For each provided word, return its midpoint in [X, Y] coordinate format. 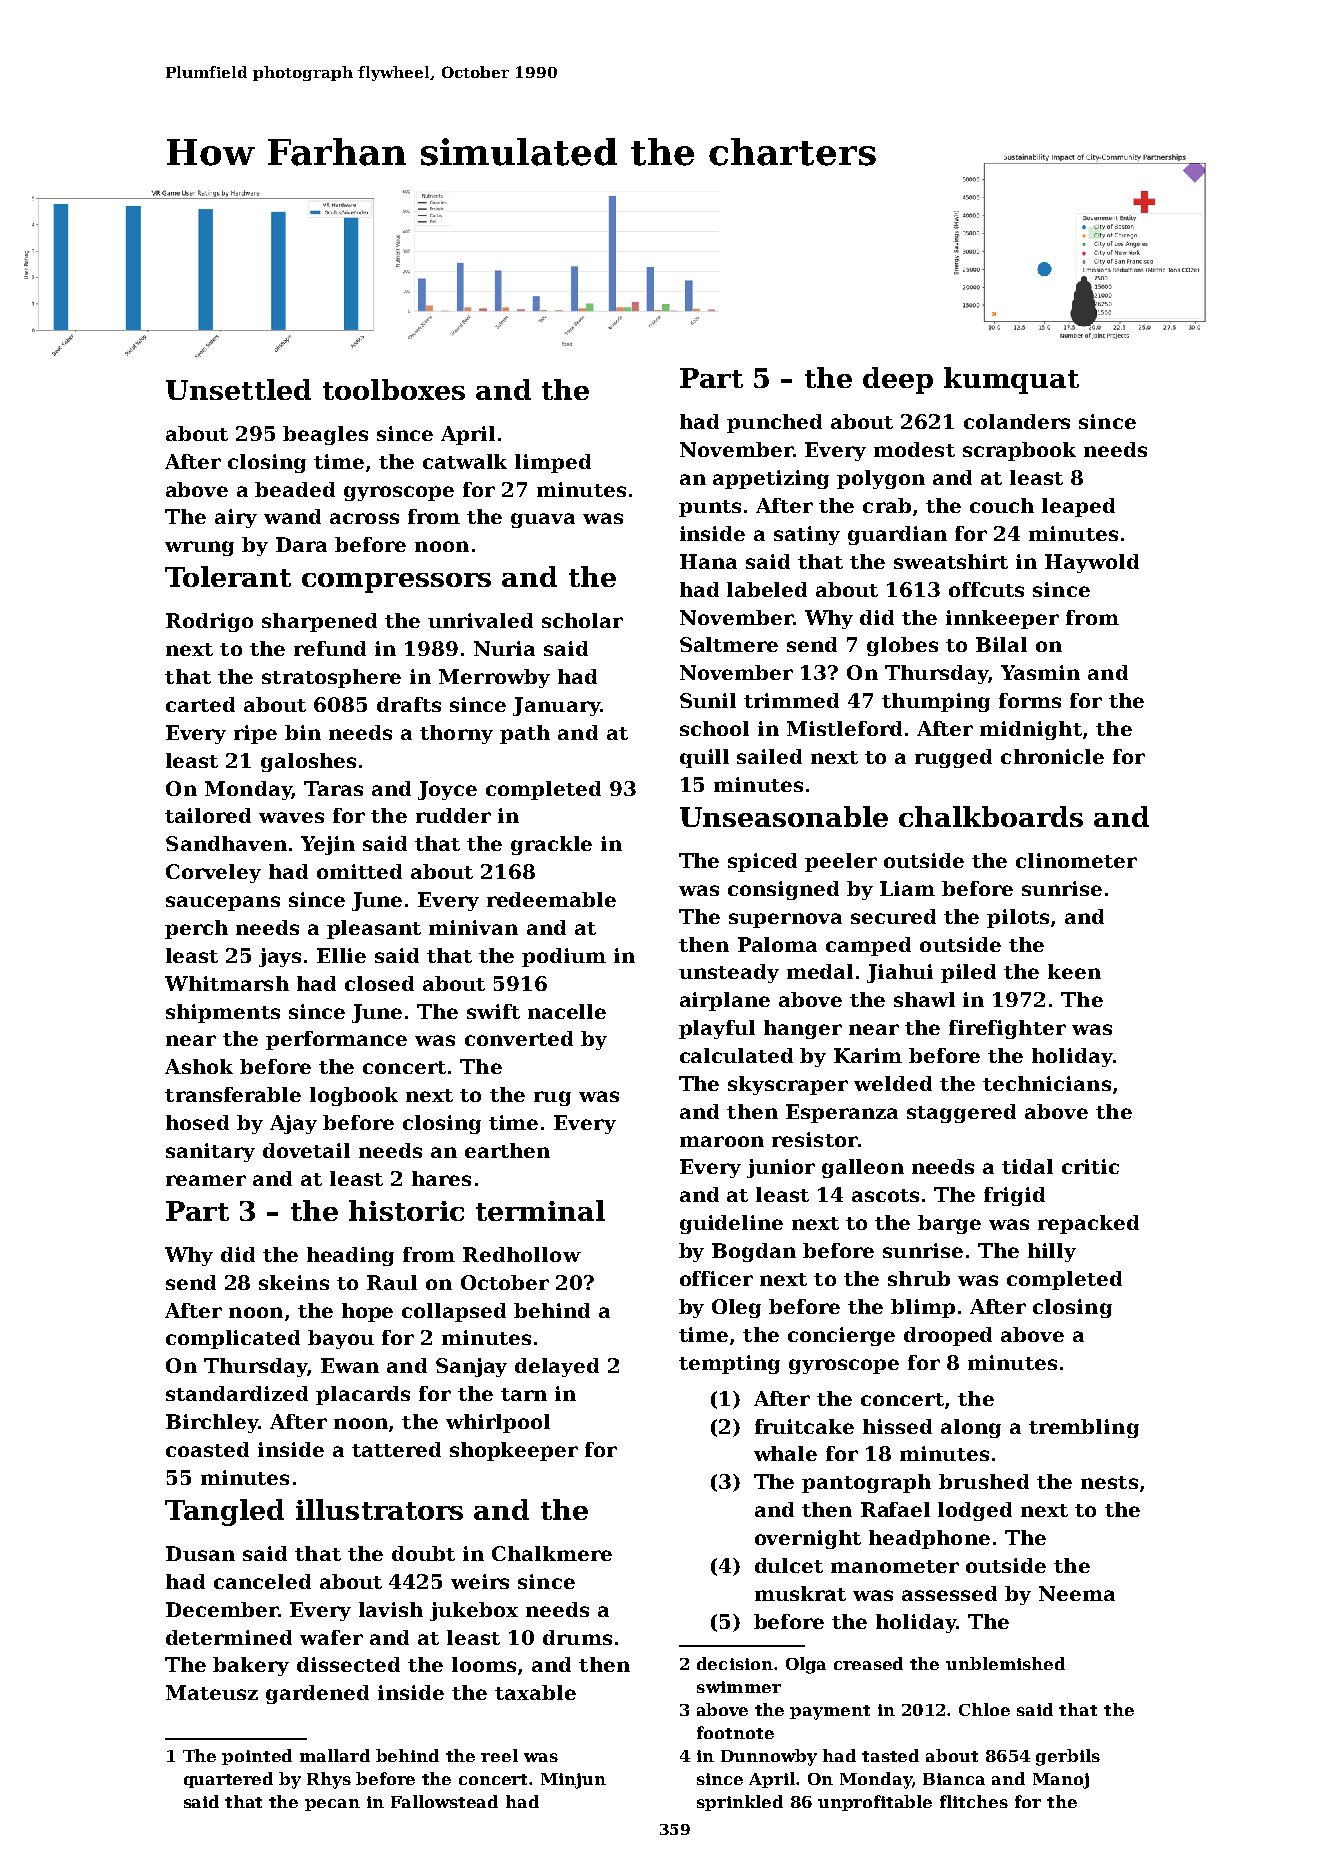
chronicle [1052, 756]
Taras [333, 788]
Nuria [504, 648]
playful [717, 1029]
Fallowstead [444, 1801]
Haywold [1092, 563]
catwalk [465, 461]
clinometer [1076, 860]
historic [406, 1210]
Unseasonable [784, 816]
